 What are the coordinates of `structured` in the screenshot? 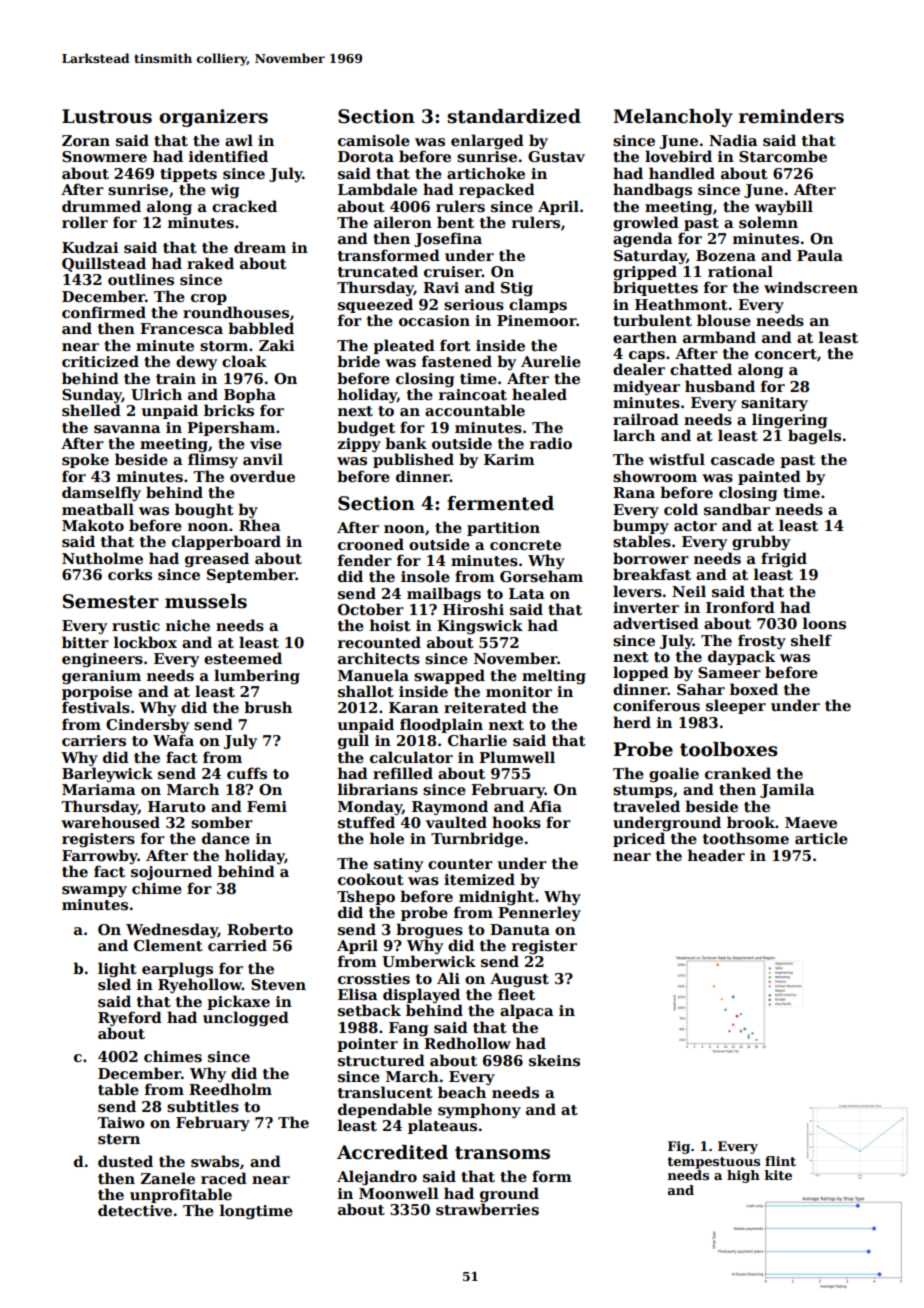 It's located at (381, 1060).
